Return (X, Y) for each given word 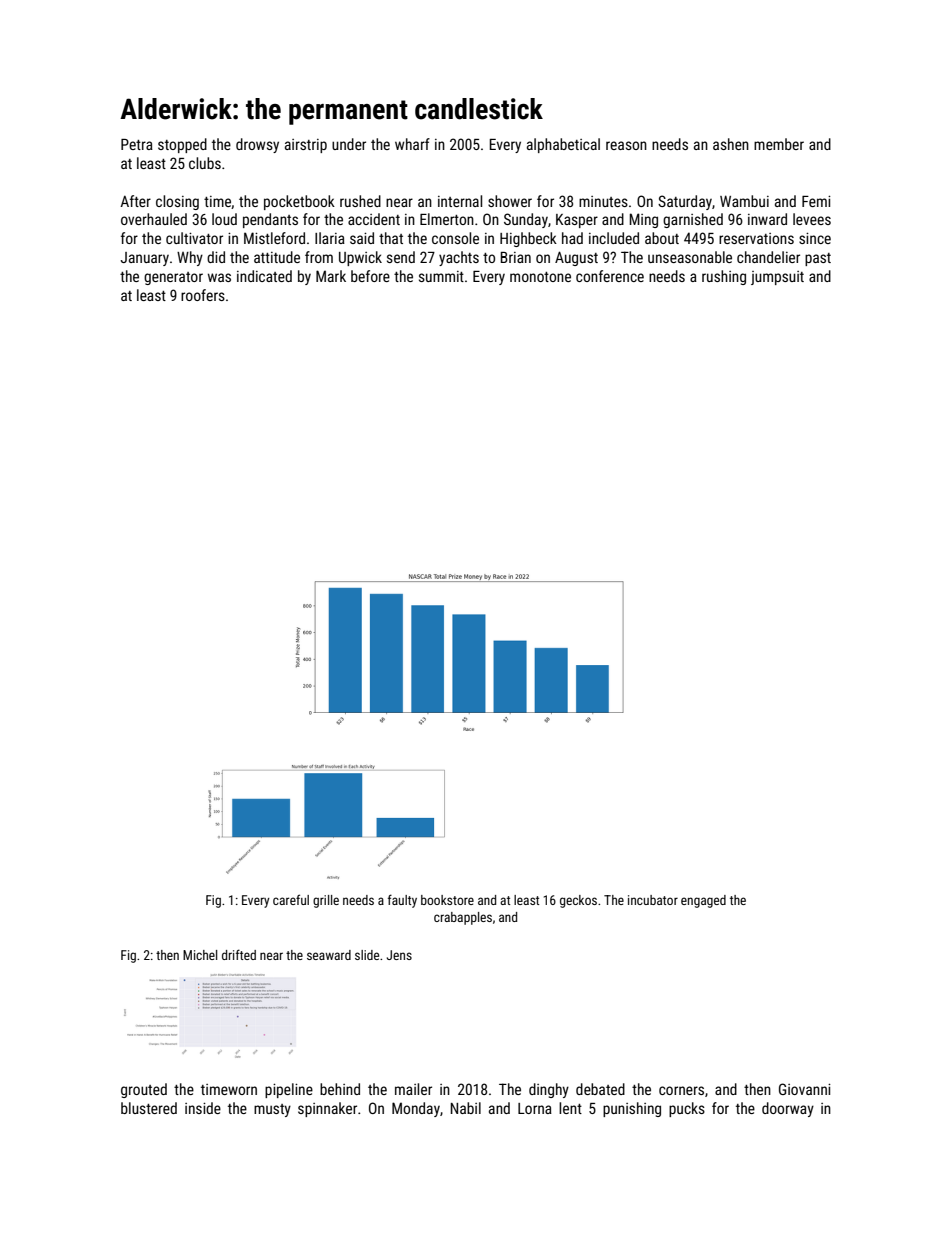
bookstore (447, 900)
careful (291, 899)
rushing (724, 277)
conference (610, 276)
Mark (331, 276)
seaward (329, 955)
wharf (412, 144)
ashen (731, 144)
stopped (182, 145)
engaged (703, 901)
